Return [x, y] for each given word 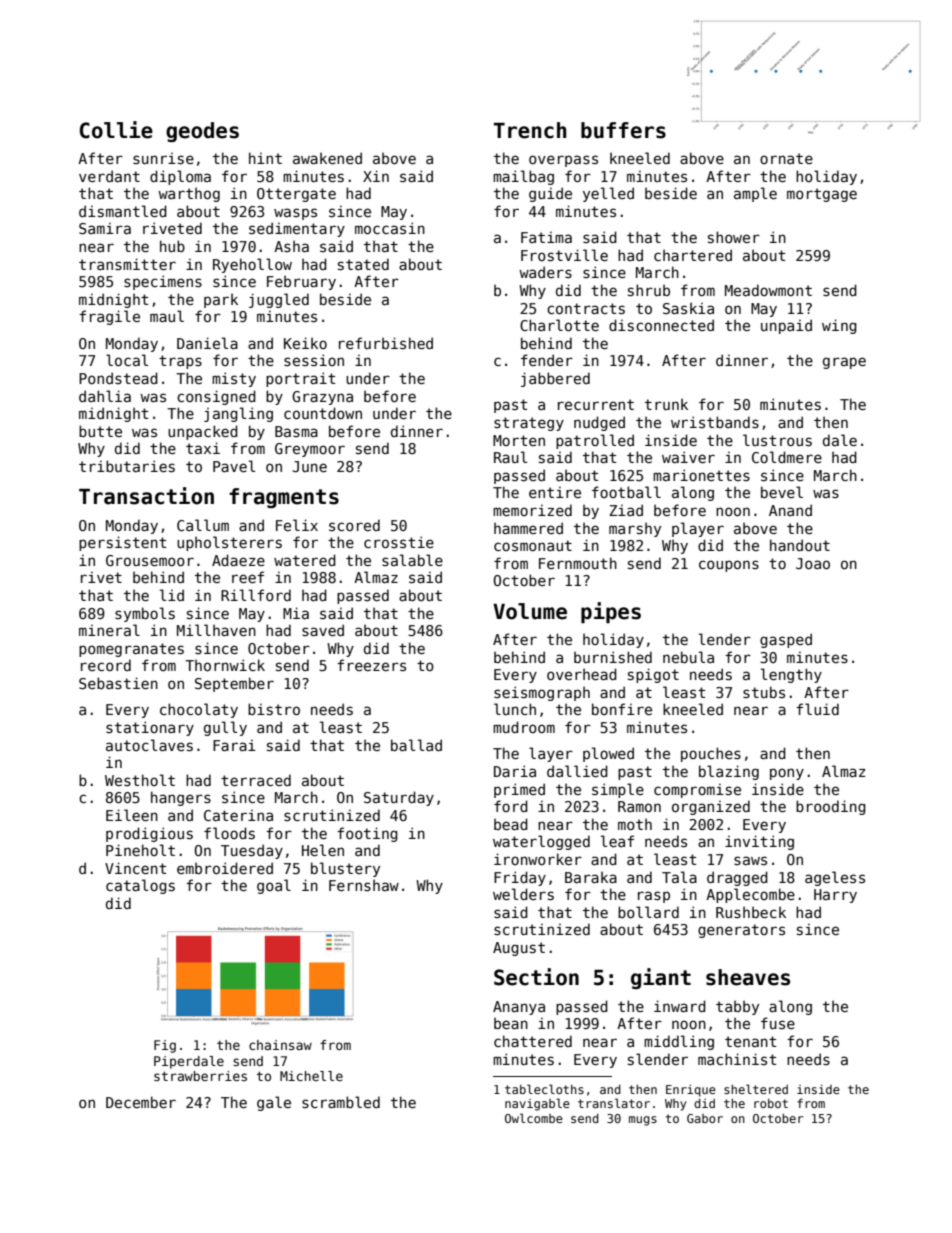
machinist [737, 1059]
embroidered [225, 868]
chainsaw [280, 1045]
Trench [530, 130]
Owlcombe [534, 1118]
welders [523, 894]
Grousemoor [150, 560]
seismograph [542, 693]
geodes [202, 132]
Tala [679, 877]
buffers [623, 130]
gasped [786, 640]
